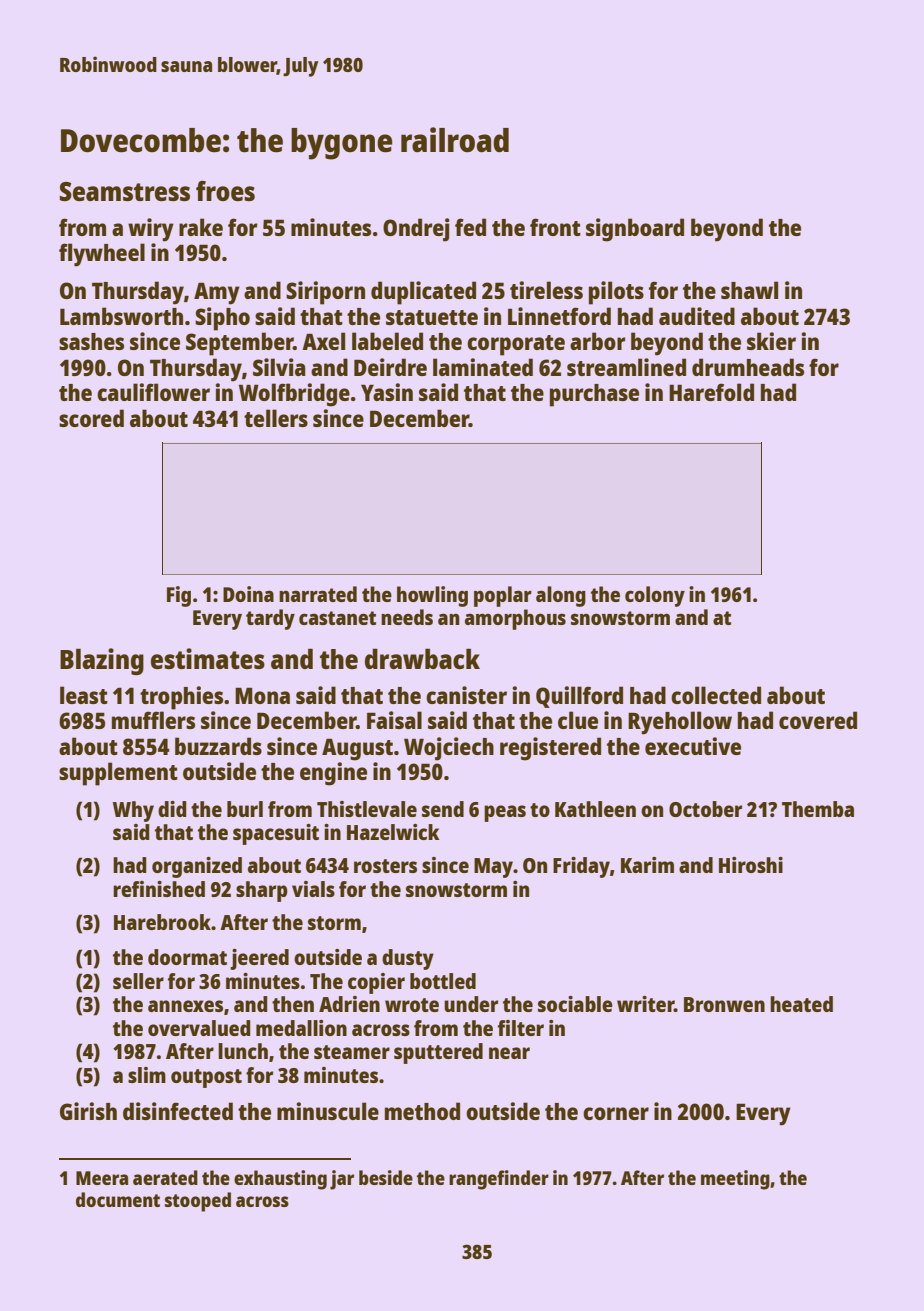 This screenshot has height=1311, width=924. What do you see at coordinates (422, 1111) in the screenshot?
I see `method` at bounding box center [422, 1111].
